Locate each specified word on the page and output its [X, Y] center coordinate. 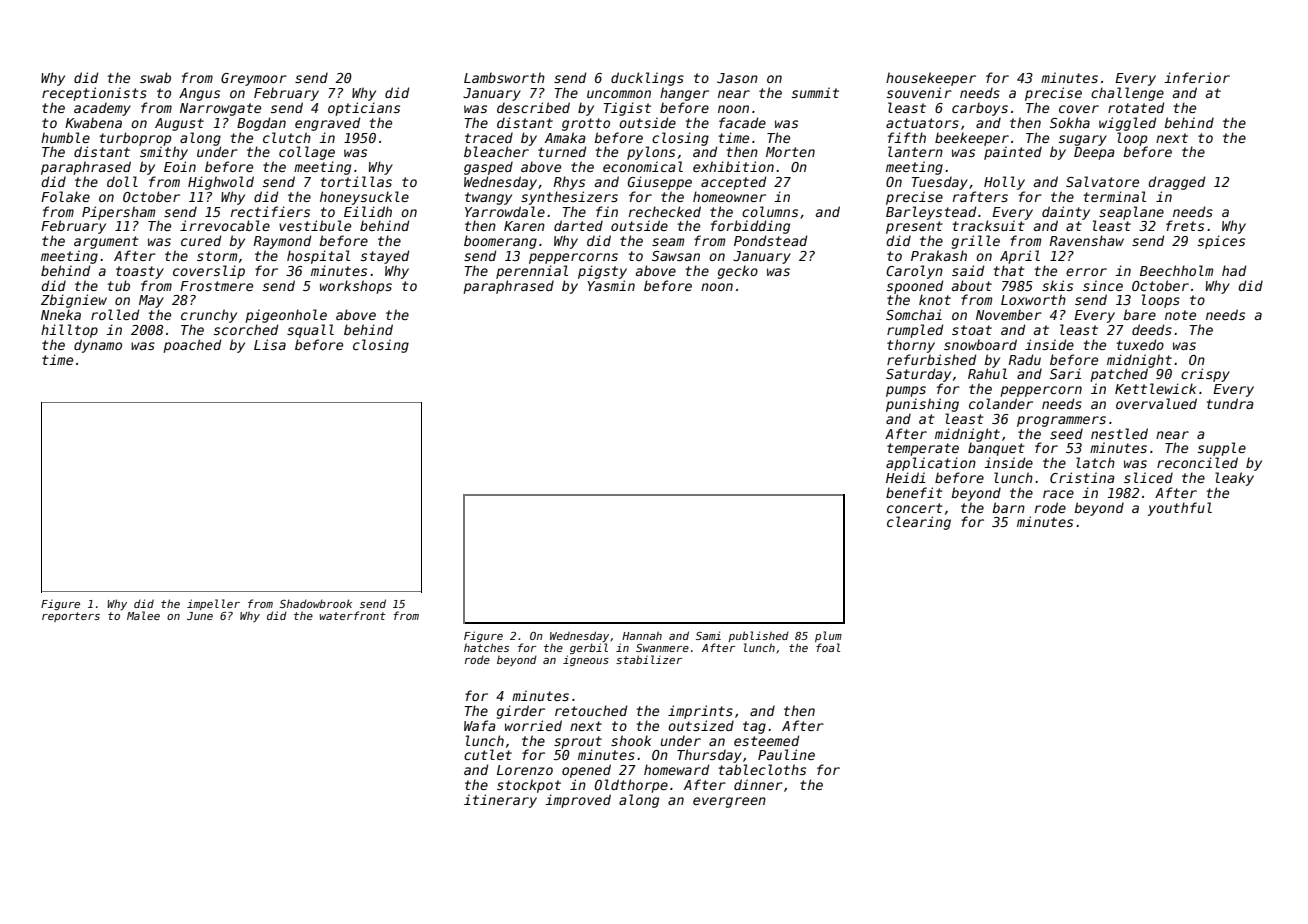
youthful [1180, 509]
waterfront [353, 615]
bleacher [496, 151]
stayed [385, 257]
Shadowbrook [316, 603]
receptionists [94, 94]
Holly [1004, 183]
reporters [71, 617]
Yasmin [611, 285]
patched [1119, 375]
